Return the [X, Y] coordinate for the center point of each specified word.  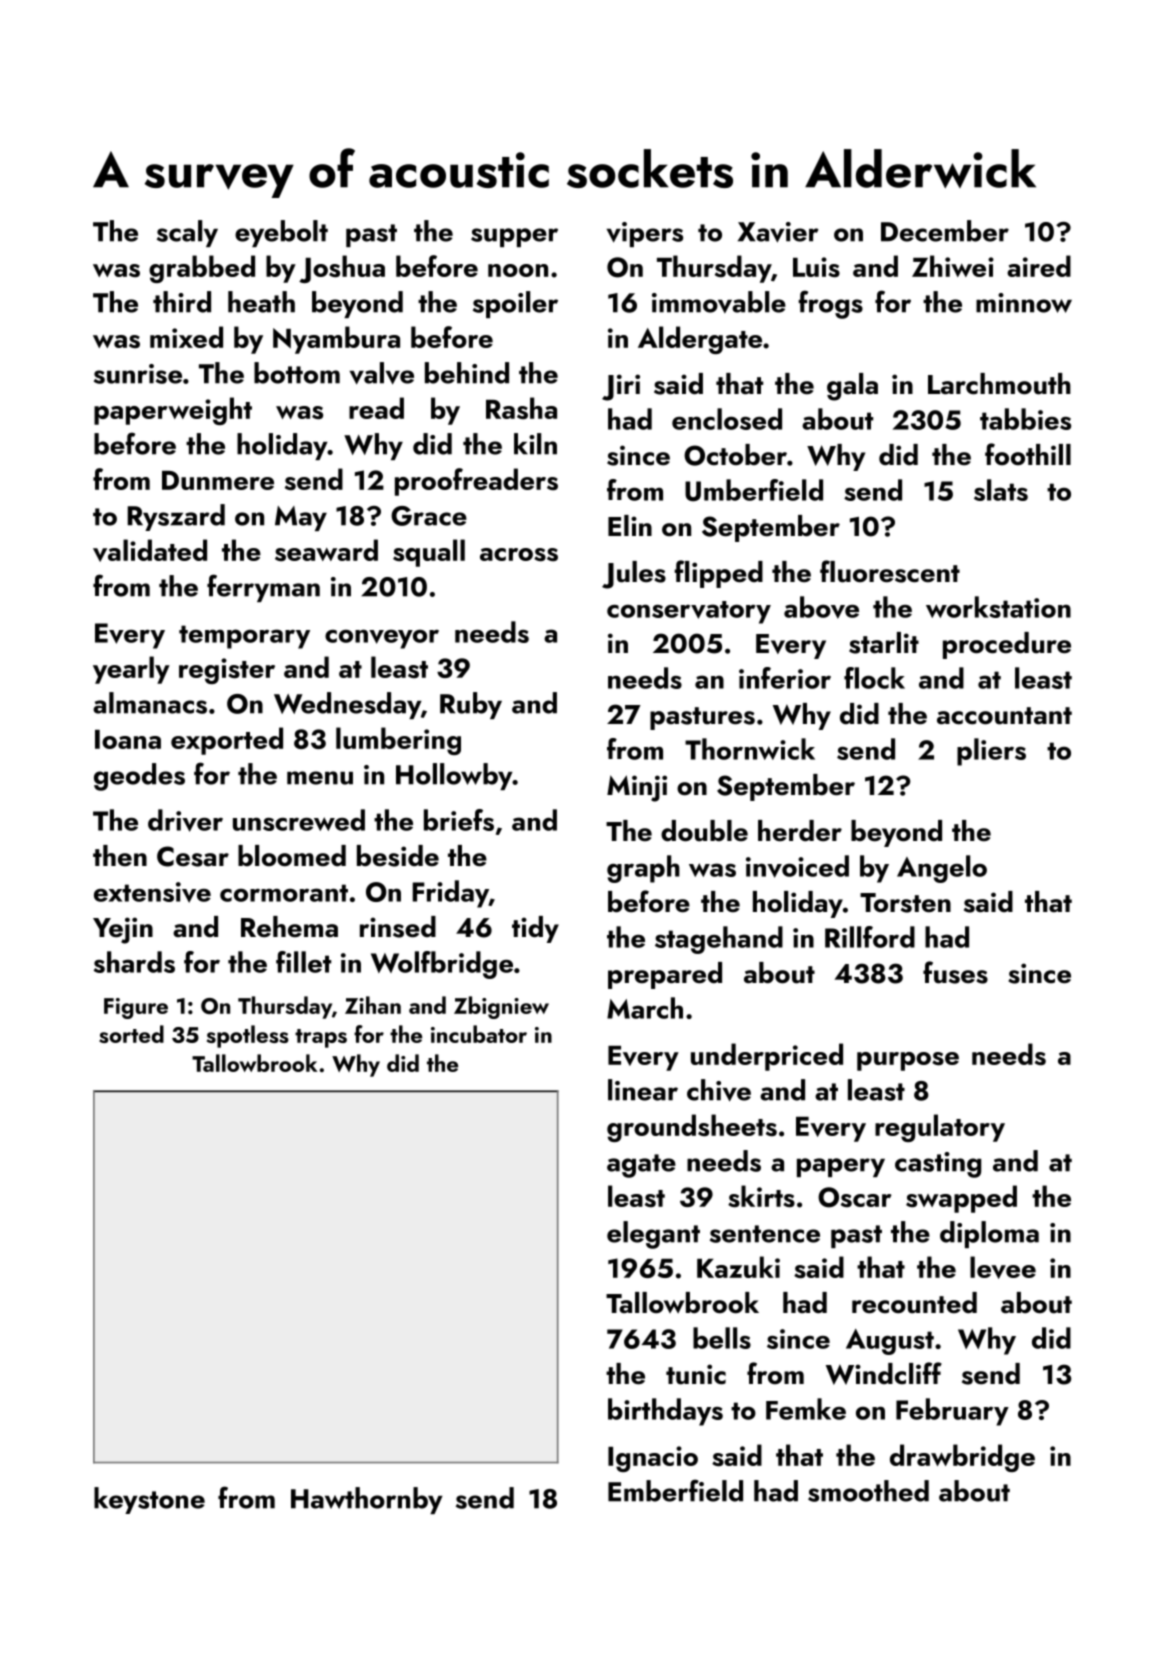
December [945, 231]
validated [150, 550]
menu [320, 778]
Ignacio [653, 1459]
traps [321, 1038]
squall [429, 553]
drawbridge [962, 1458]
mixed [186, 337]
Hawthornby [367, 1500]
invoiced [797, 866]
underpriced [767, 1057]
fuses [955, 972]
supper [514, 237]
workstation [998, 607]
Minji [637, 788]
